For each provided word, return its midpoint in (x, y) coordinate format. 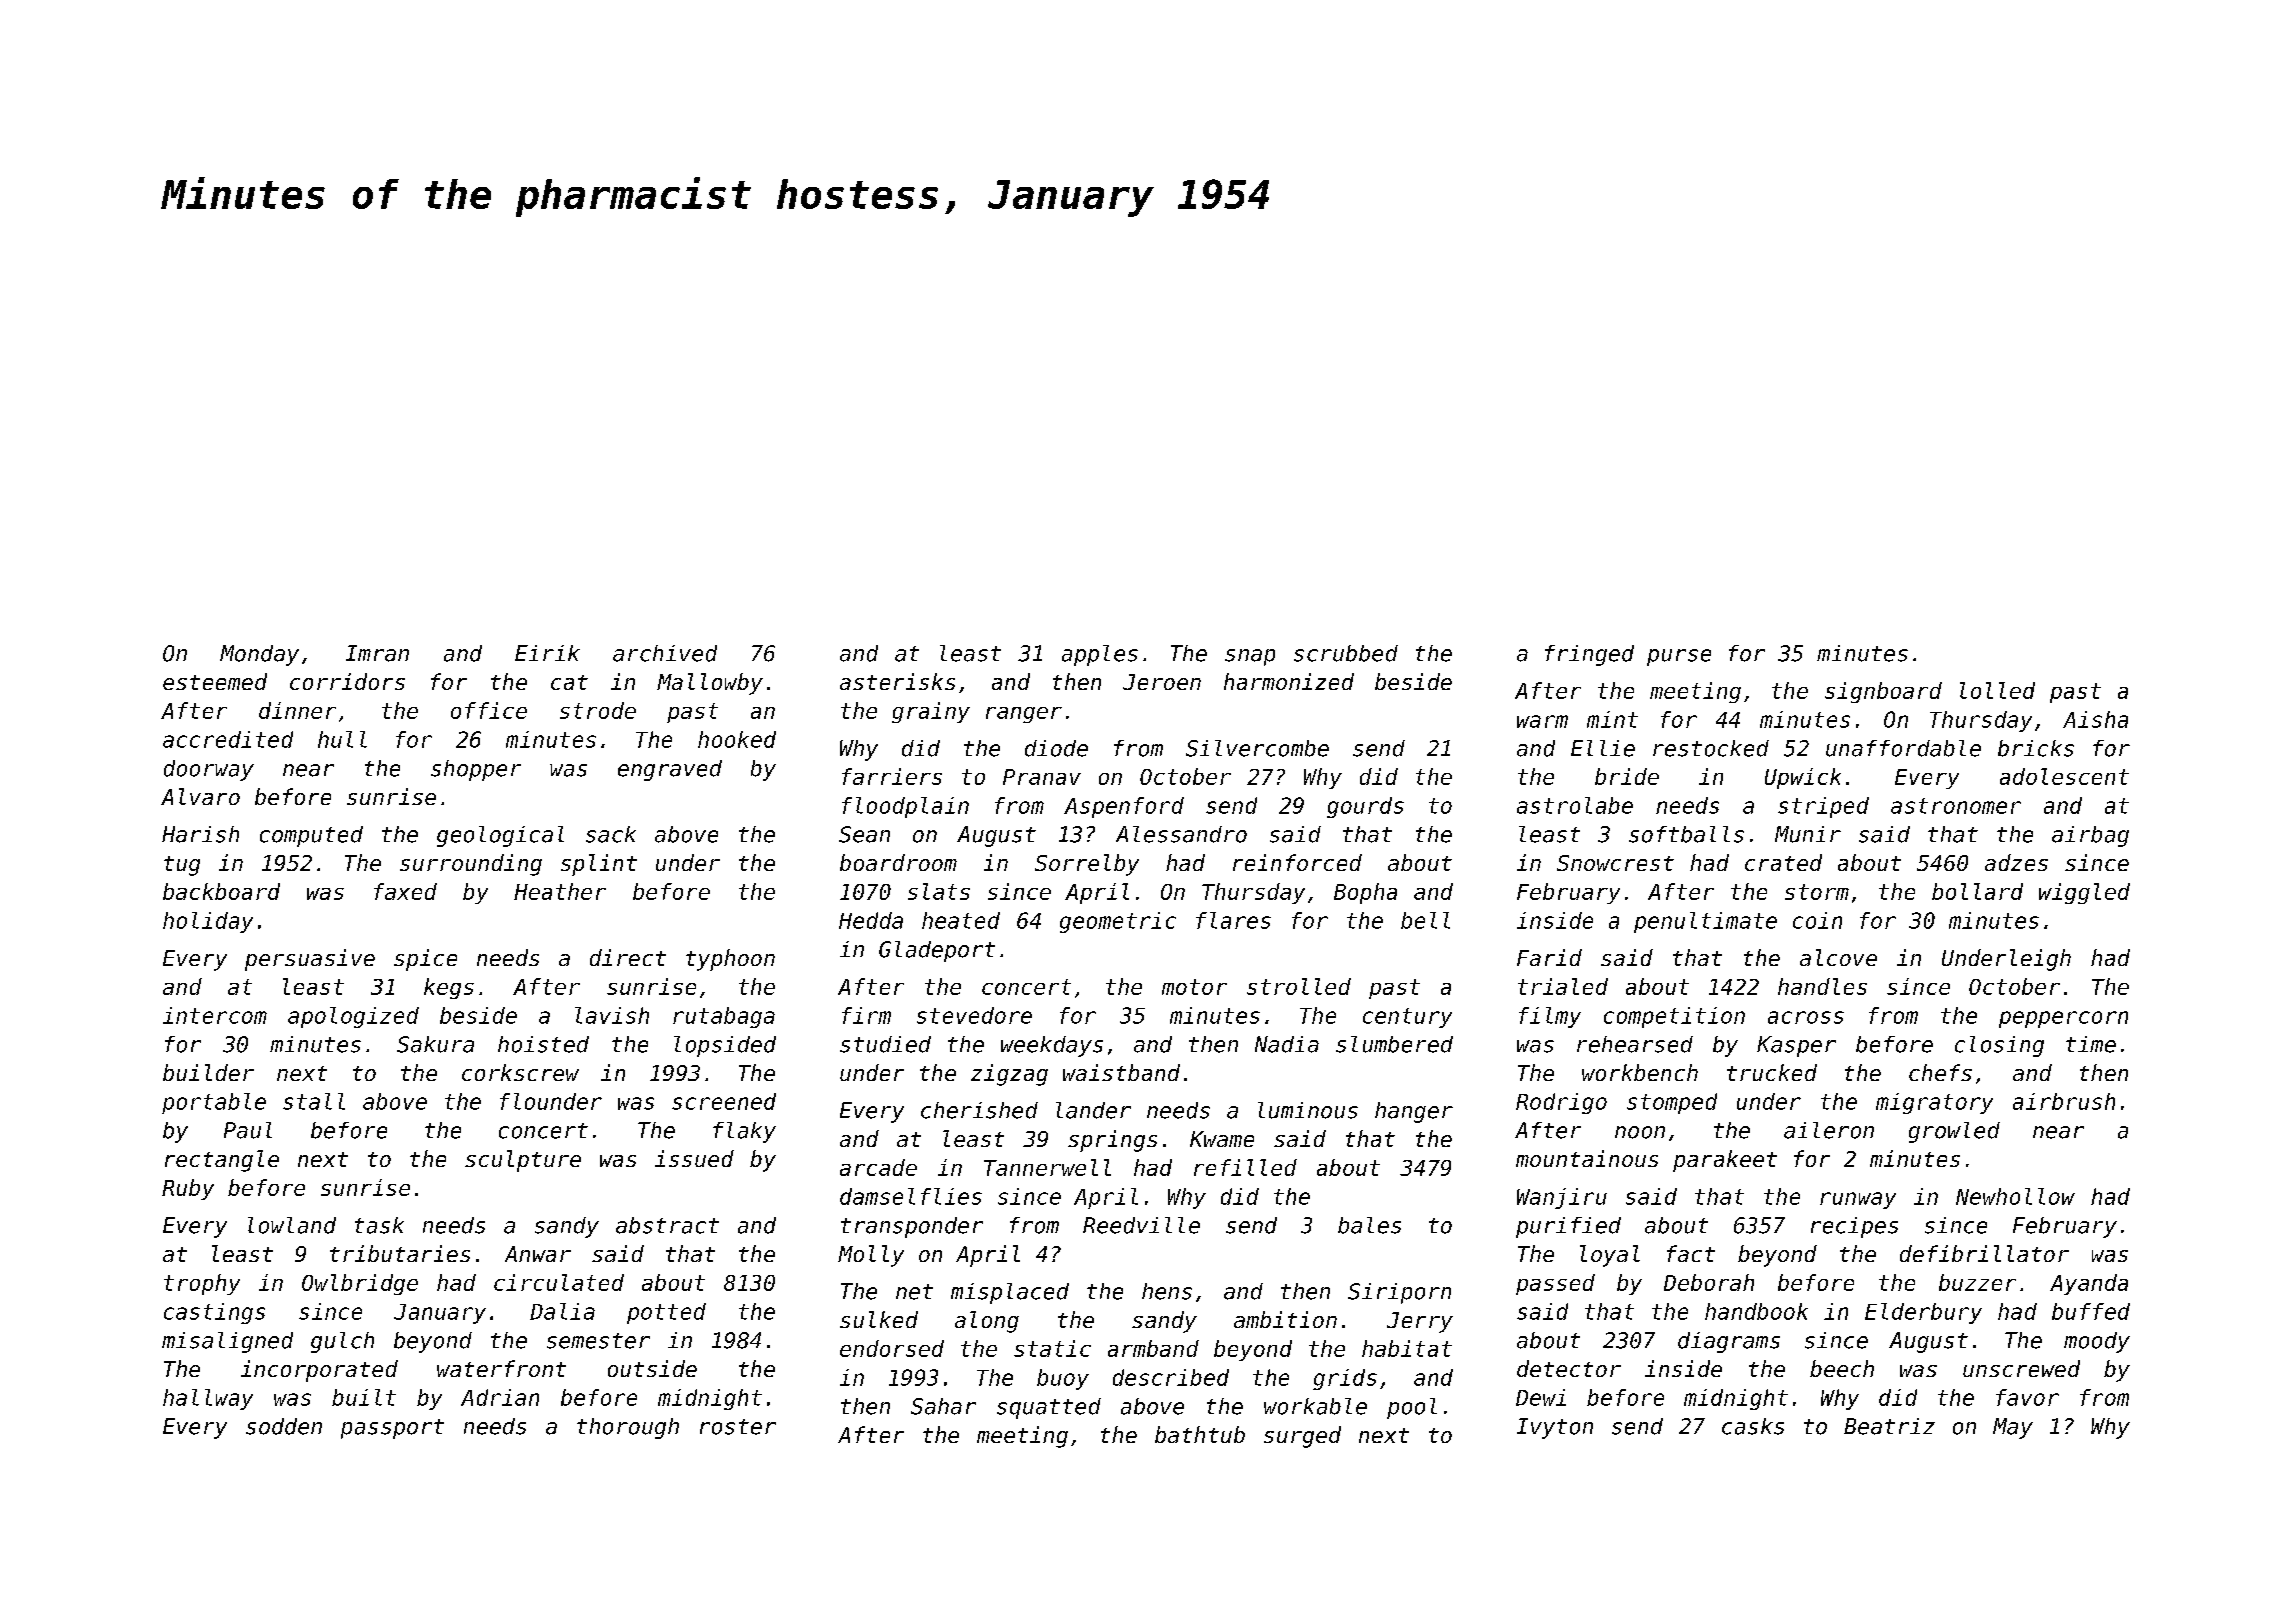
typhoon (730, 960)
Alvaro (200, 796)
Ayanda (2089, 1284)
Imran (377, 653)
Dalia (562, 1311)
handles (1822, 986)
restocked (1711, 748)
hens (1167, 1291)
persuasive (310, 960)
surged (1302, 1437)
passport (392, 1429)
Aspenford (1124, 807)
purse (1679, 657)
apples (1100, 655)
